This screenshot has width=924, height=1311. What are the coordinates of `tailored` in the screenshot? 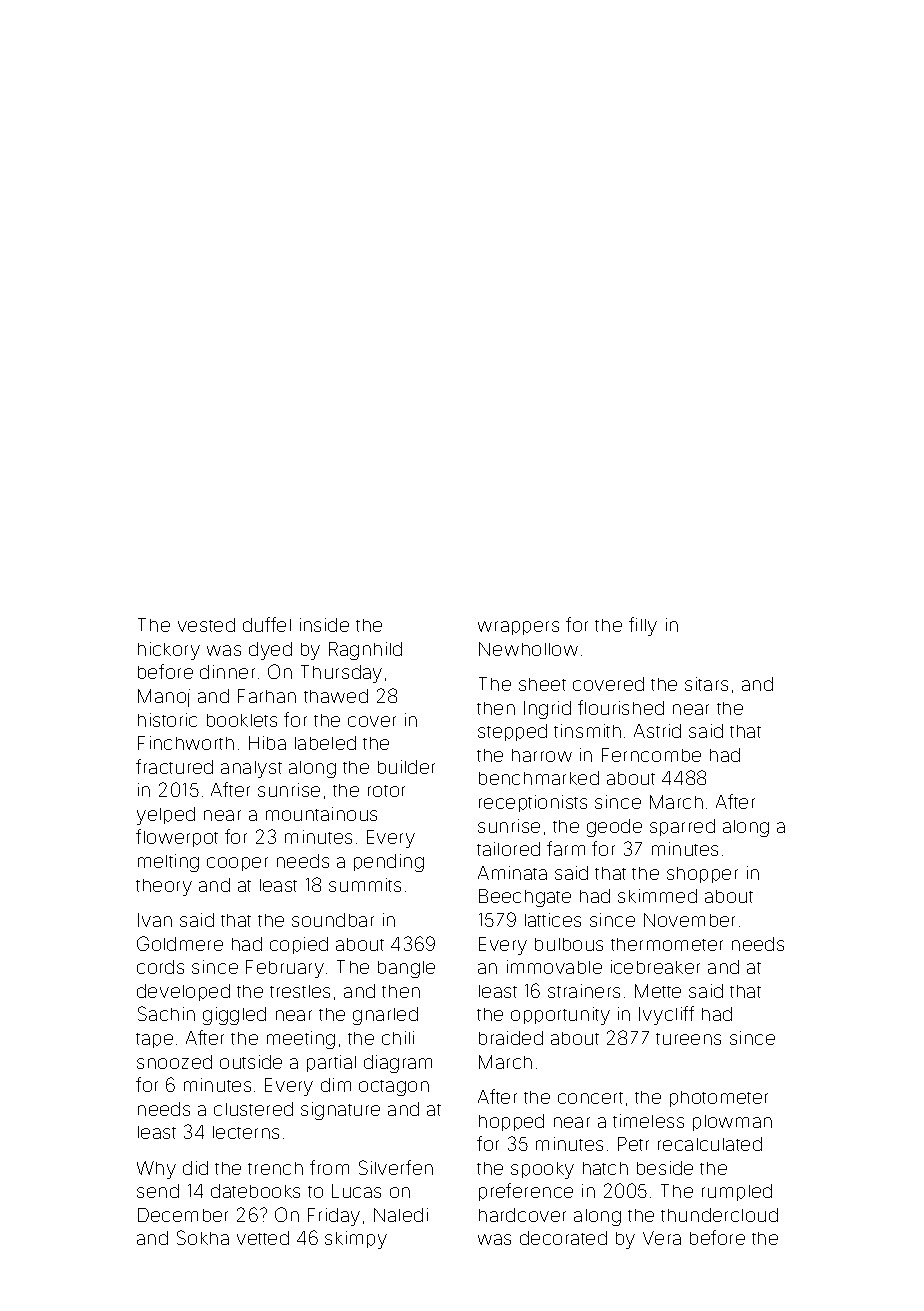 It's located at (508, 849).
